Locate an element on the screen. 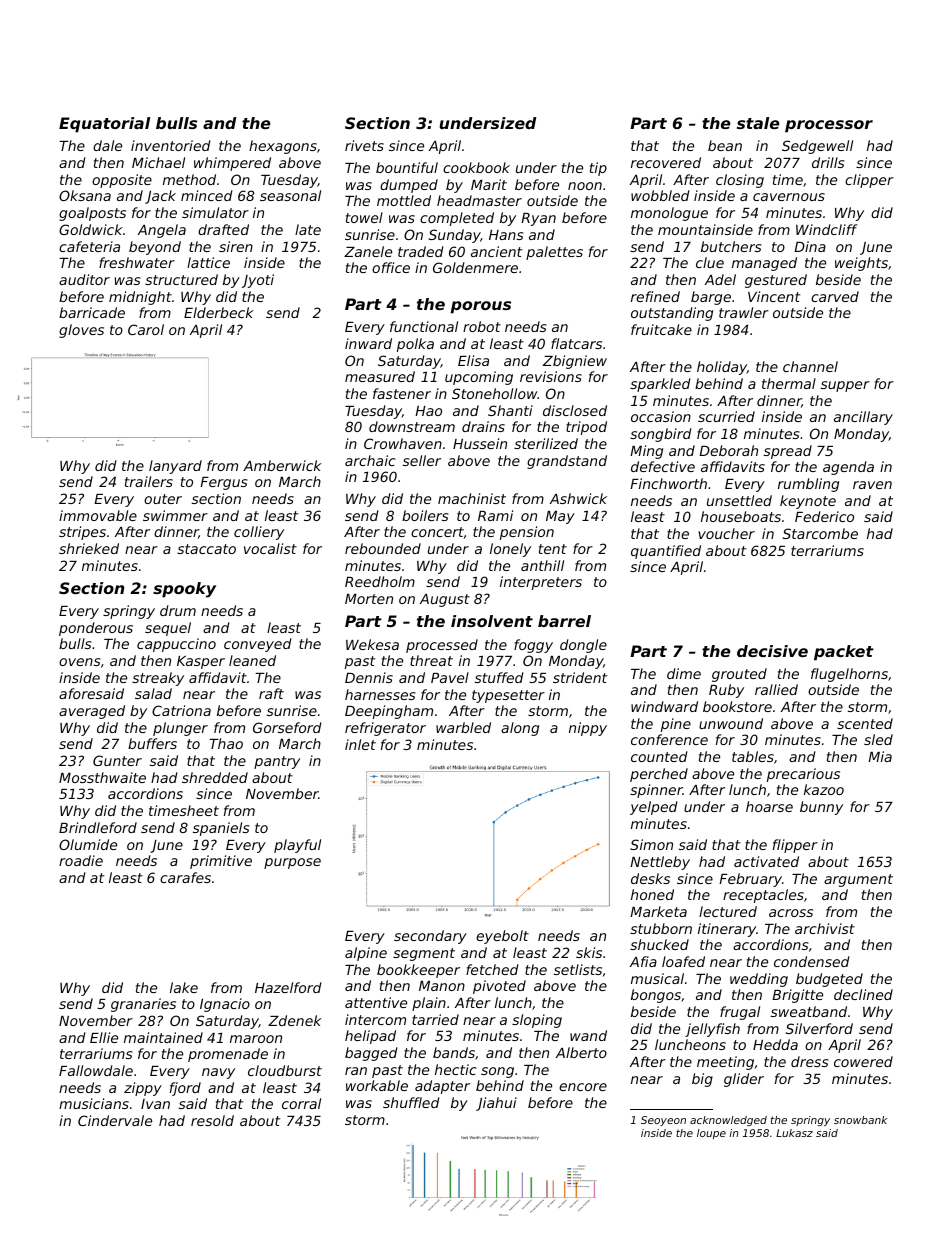 Image resolution: width=952 pixels, height=1233 pixels. Lukasz is located at coordinates (794, 1133).
